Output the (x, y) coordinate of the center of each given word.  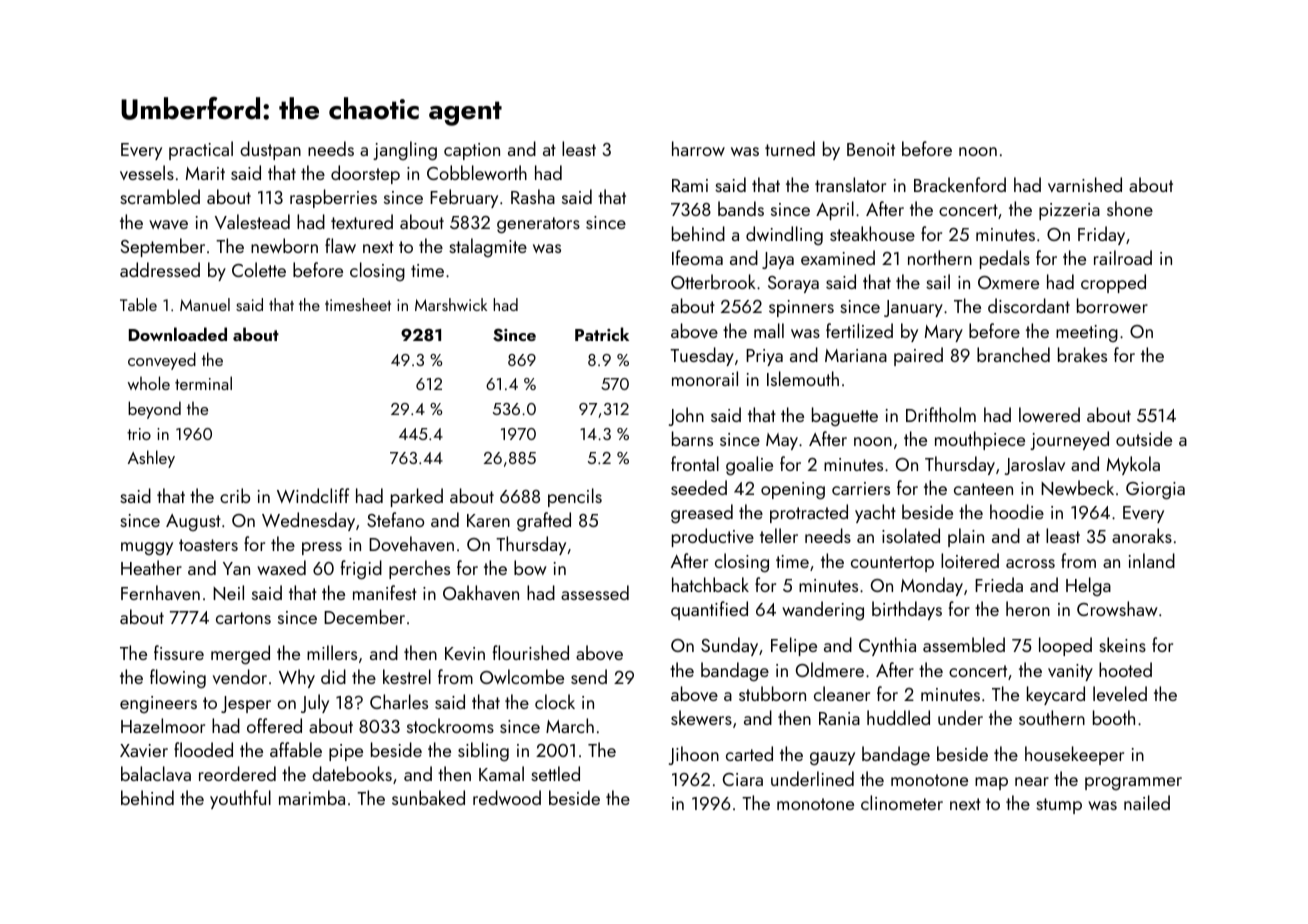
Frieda (999, 584)
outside (1144, 438)
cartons (243, 618)
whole (149, 383)
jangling (405, 151)
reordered (237, 773)
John (686, 416)
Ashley (151, 459)
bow (530, 567)
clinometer (902, 802)
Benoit (871, 149)
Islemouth (803, 378)
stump (1059, 806)
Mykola (1133, 465)
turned (790, 148)
